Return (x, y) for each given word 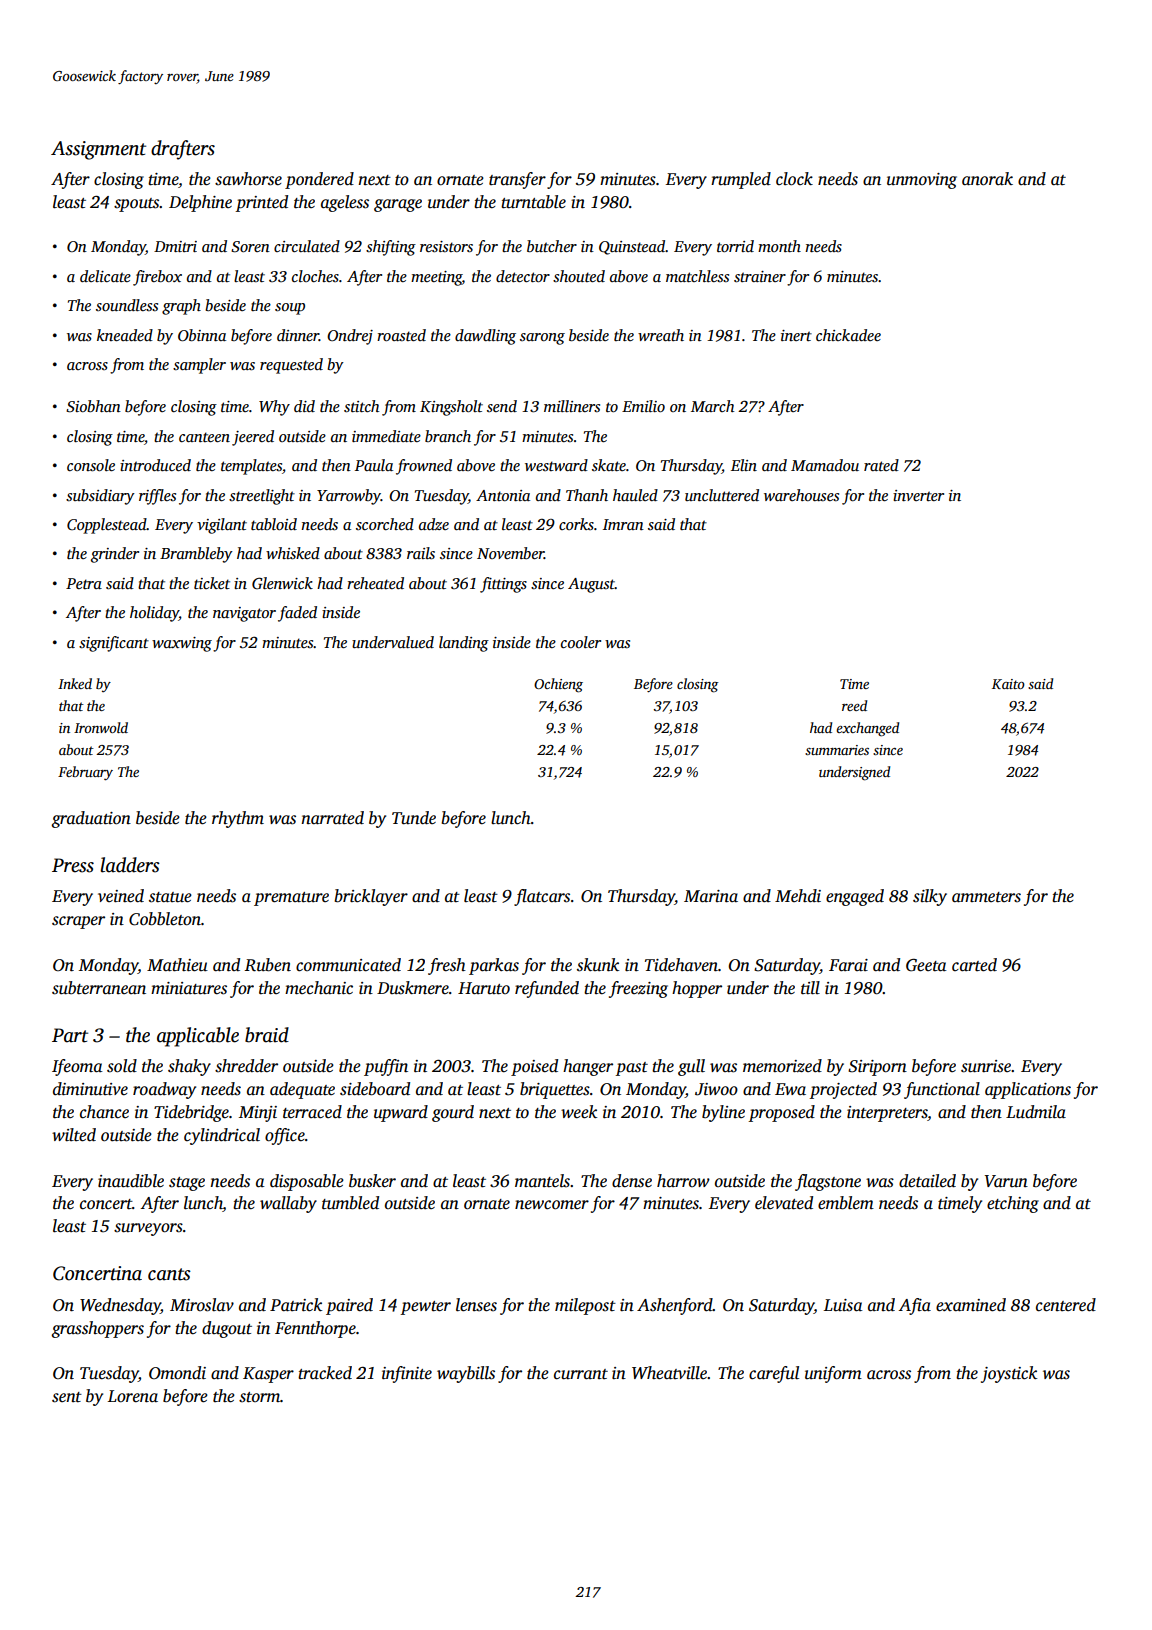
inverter (918, 495)
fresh (447, 966)
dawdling (485, 337)
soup (290, 309)
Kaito (1008, 684)
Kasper (268, 1375)
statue (170, 897)
